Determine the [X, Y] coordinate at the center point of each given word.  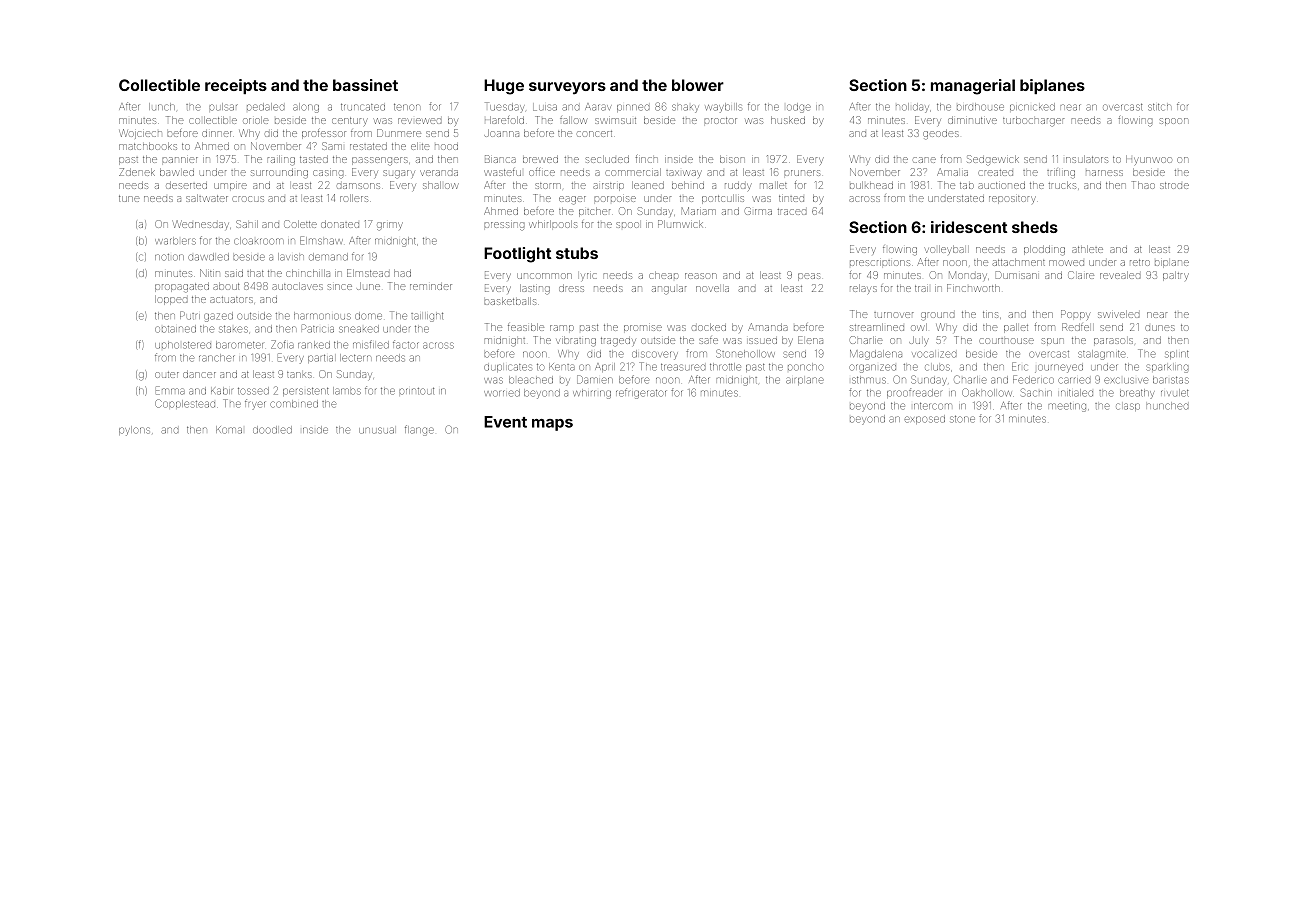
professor [324, 134]
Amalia [952, 172]
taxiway [684, 174]
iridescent [969, 227]
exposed [924, 419]
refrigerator [641, 393]
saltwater [207, 198]
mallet [773, 185]
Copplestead [185, 403]
